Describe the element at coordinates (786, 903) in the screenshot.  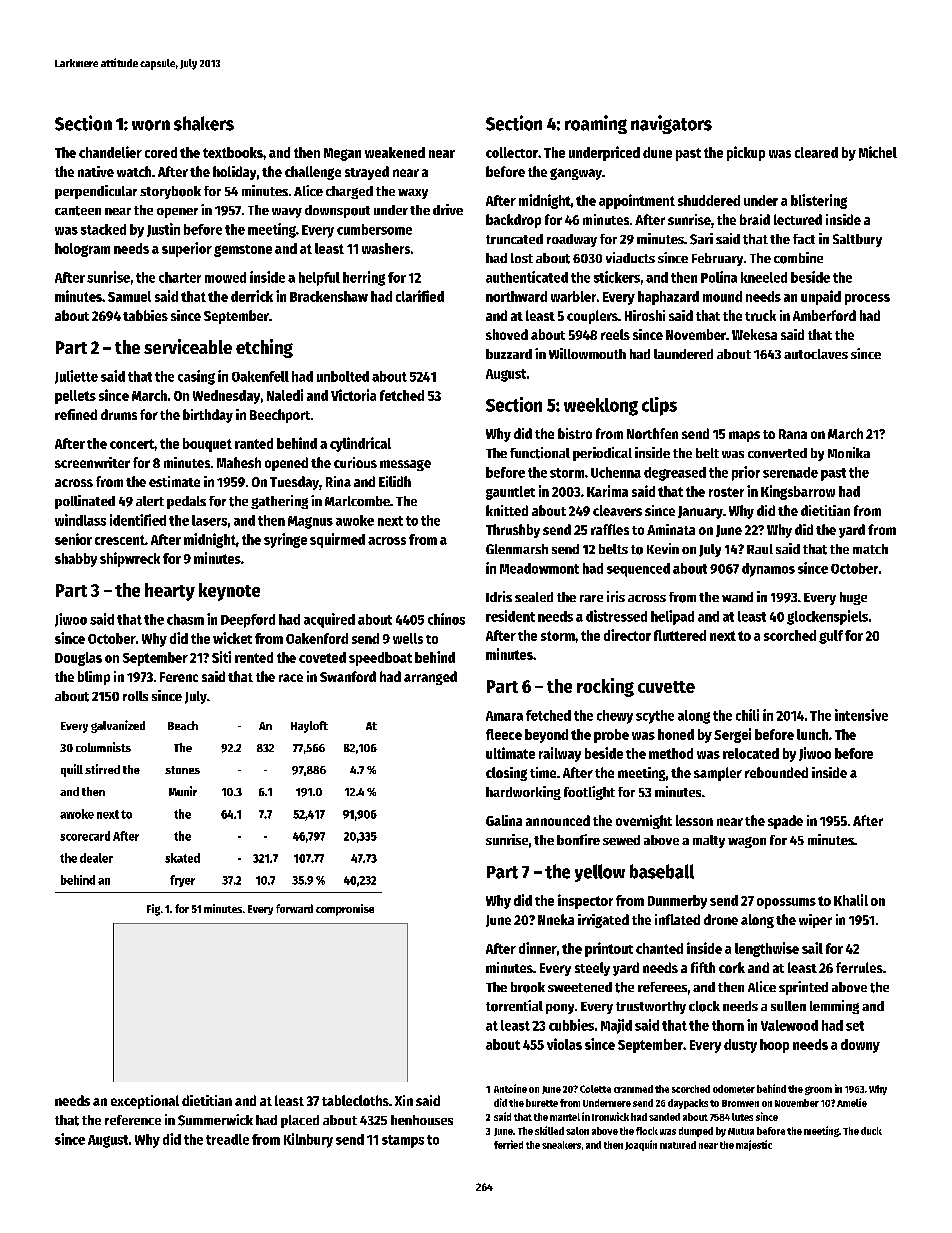
I see `opossums` at that location.
